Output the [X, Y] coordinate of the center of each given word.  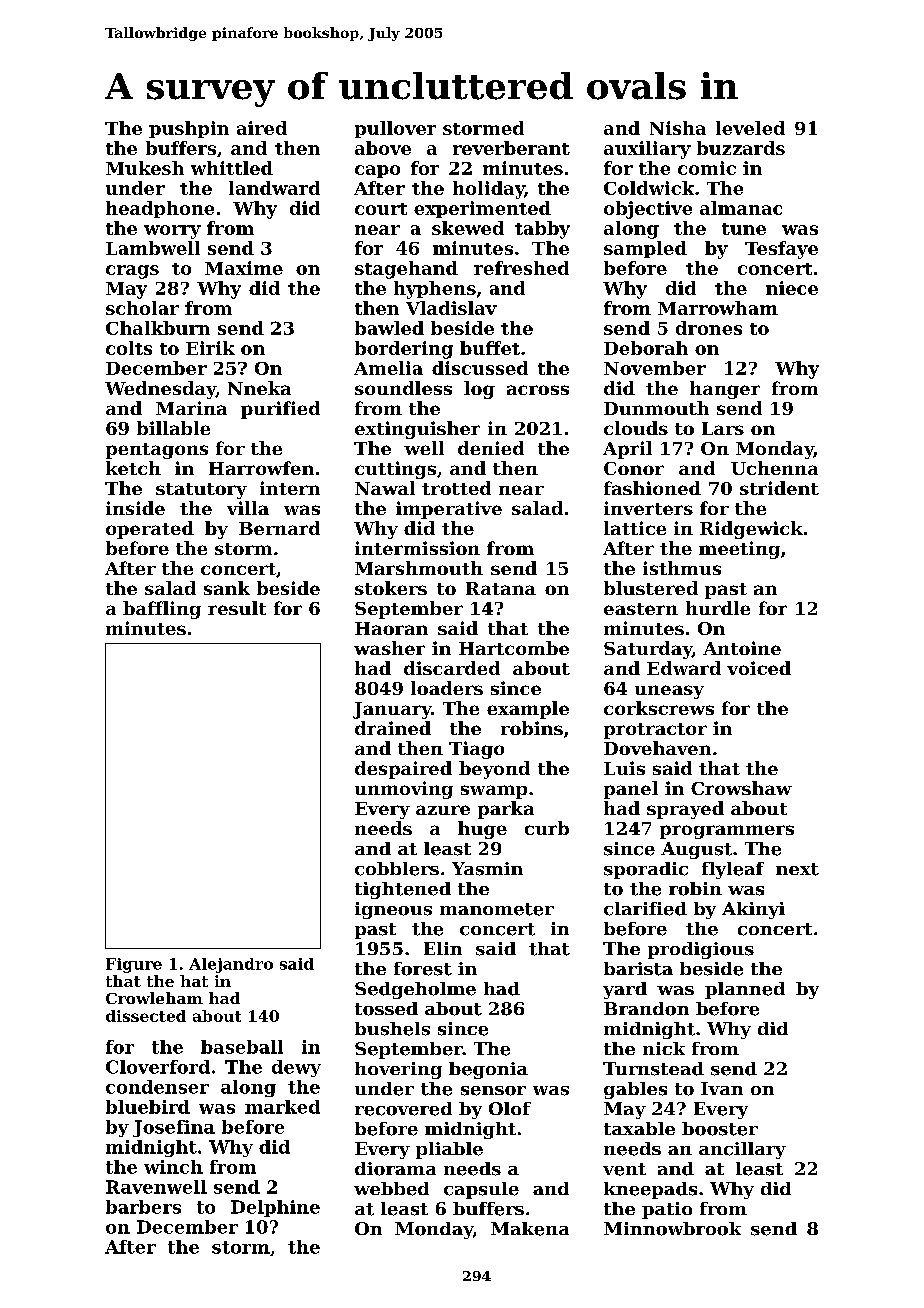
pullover [395, 129]
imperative [449, 510]
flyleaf [733, 870]
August [696, 850]
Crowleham [154, 998]
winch [173, 1167]
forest [423, 969]
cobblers [397, 869]
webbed [391, 1189]
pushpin [189, 129]
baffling [162, 610]
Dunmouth [656, 408]
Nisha [678, 128]
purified [280, 410]
